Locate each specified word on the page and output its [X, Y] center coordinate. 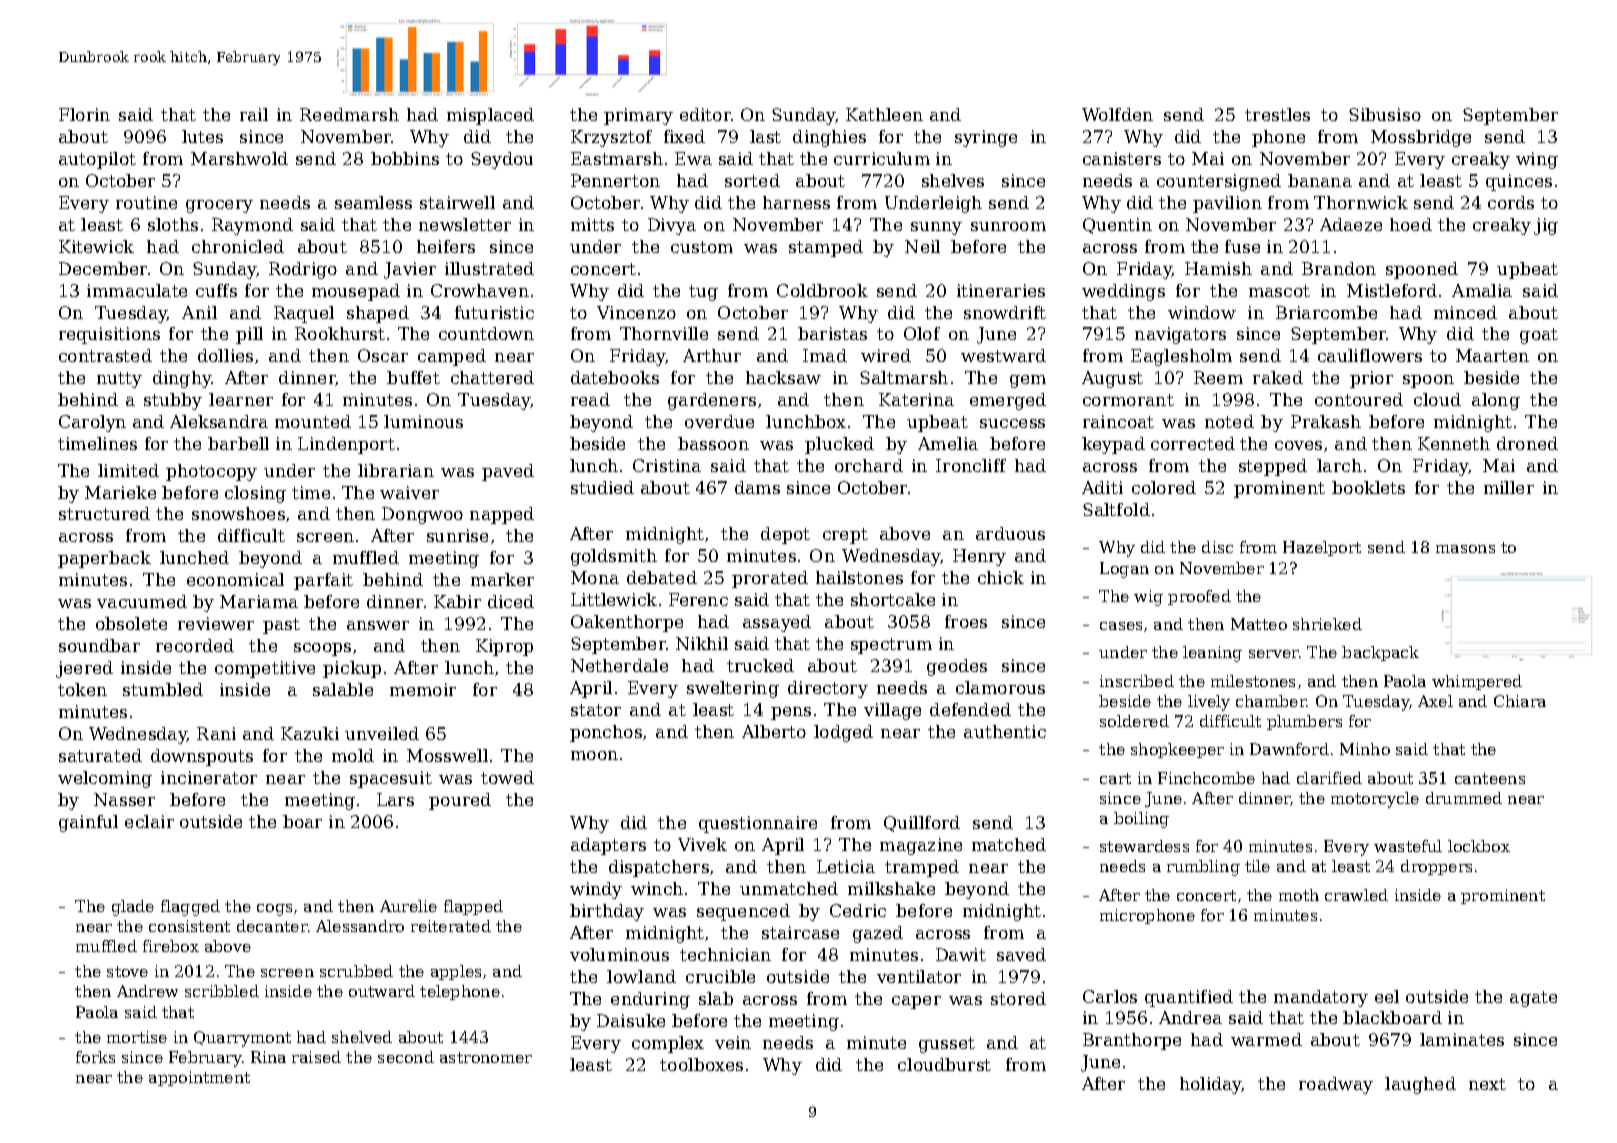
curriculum [882, 158]
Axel [1435, 701]
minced [1465, 312]
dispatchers [659, 868]
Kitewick [96, 246]
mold [353, 755]
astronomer [486, 1057]
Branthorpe [1132, 1041]
